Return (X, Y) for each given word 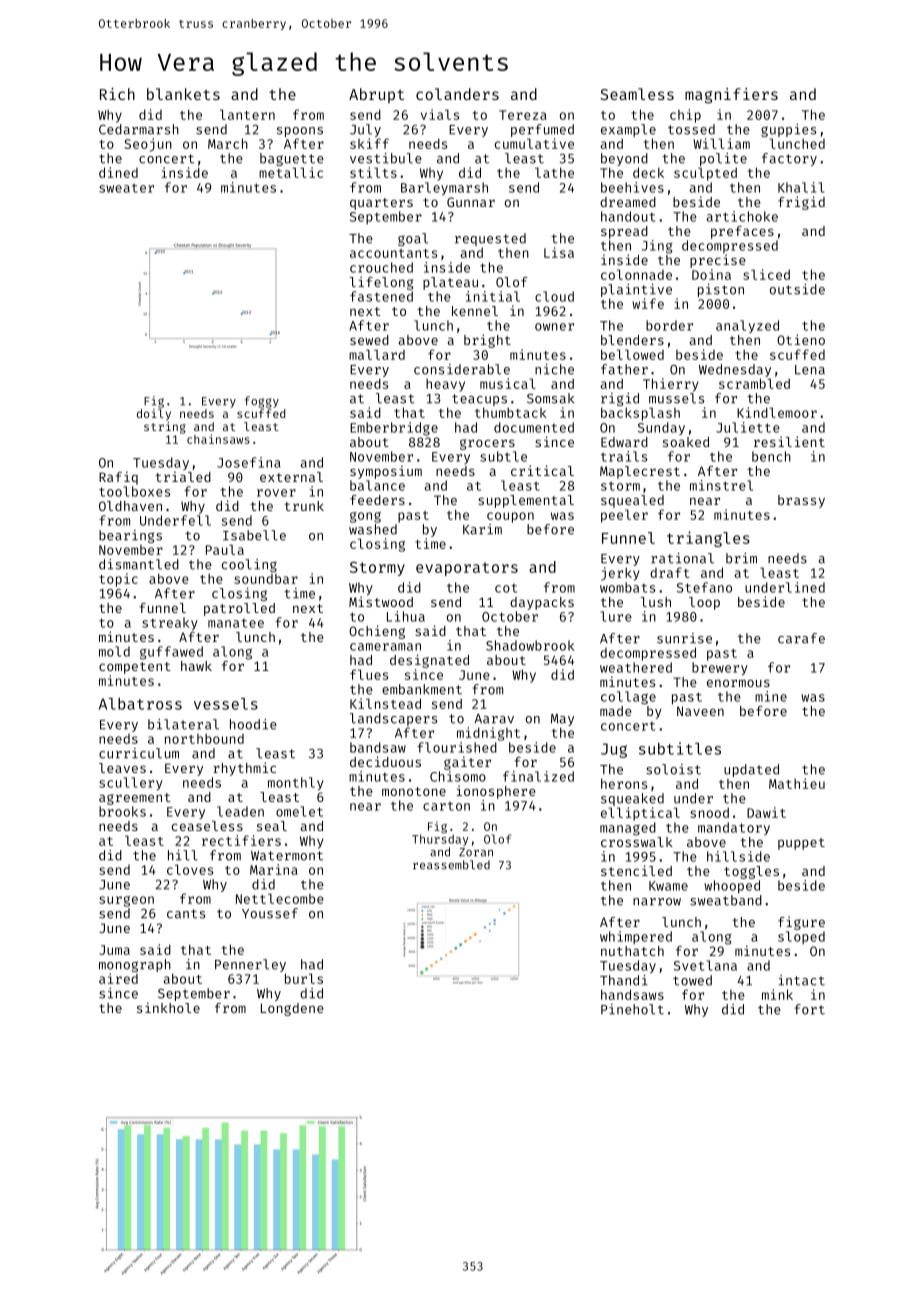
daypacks (542, 603)
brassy (801, 501)
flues (369, 674)
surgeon (126, 901)
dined (118, 172)
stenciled (636, 870)
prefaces (742, 232)
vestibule (386, 158)
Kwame (668, 886)
